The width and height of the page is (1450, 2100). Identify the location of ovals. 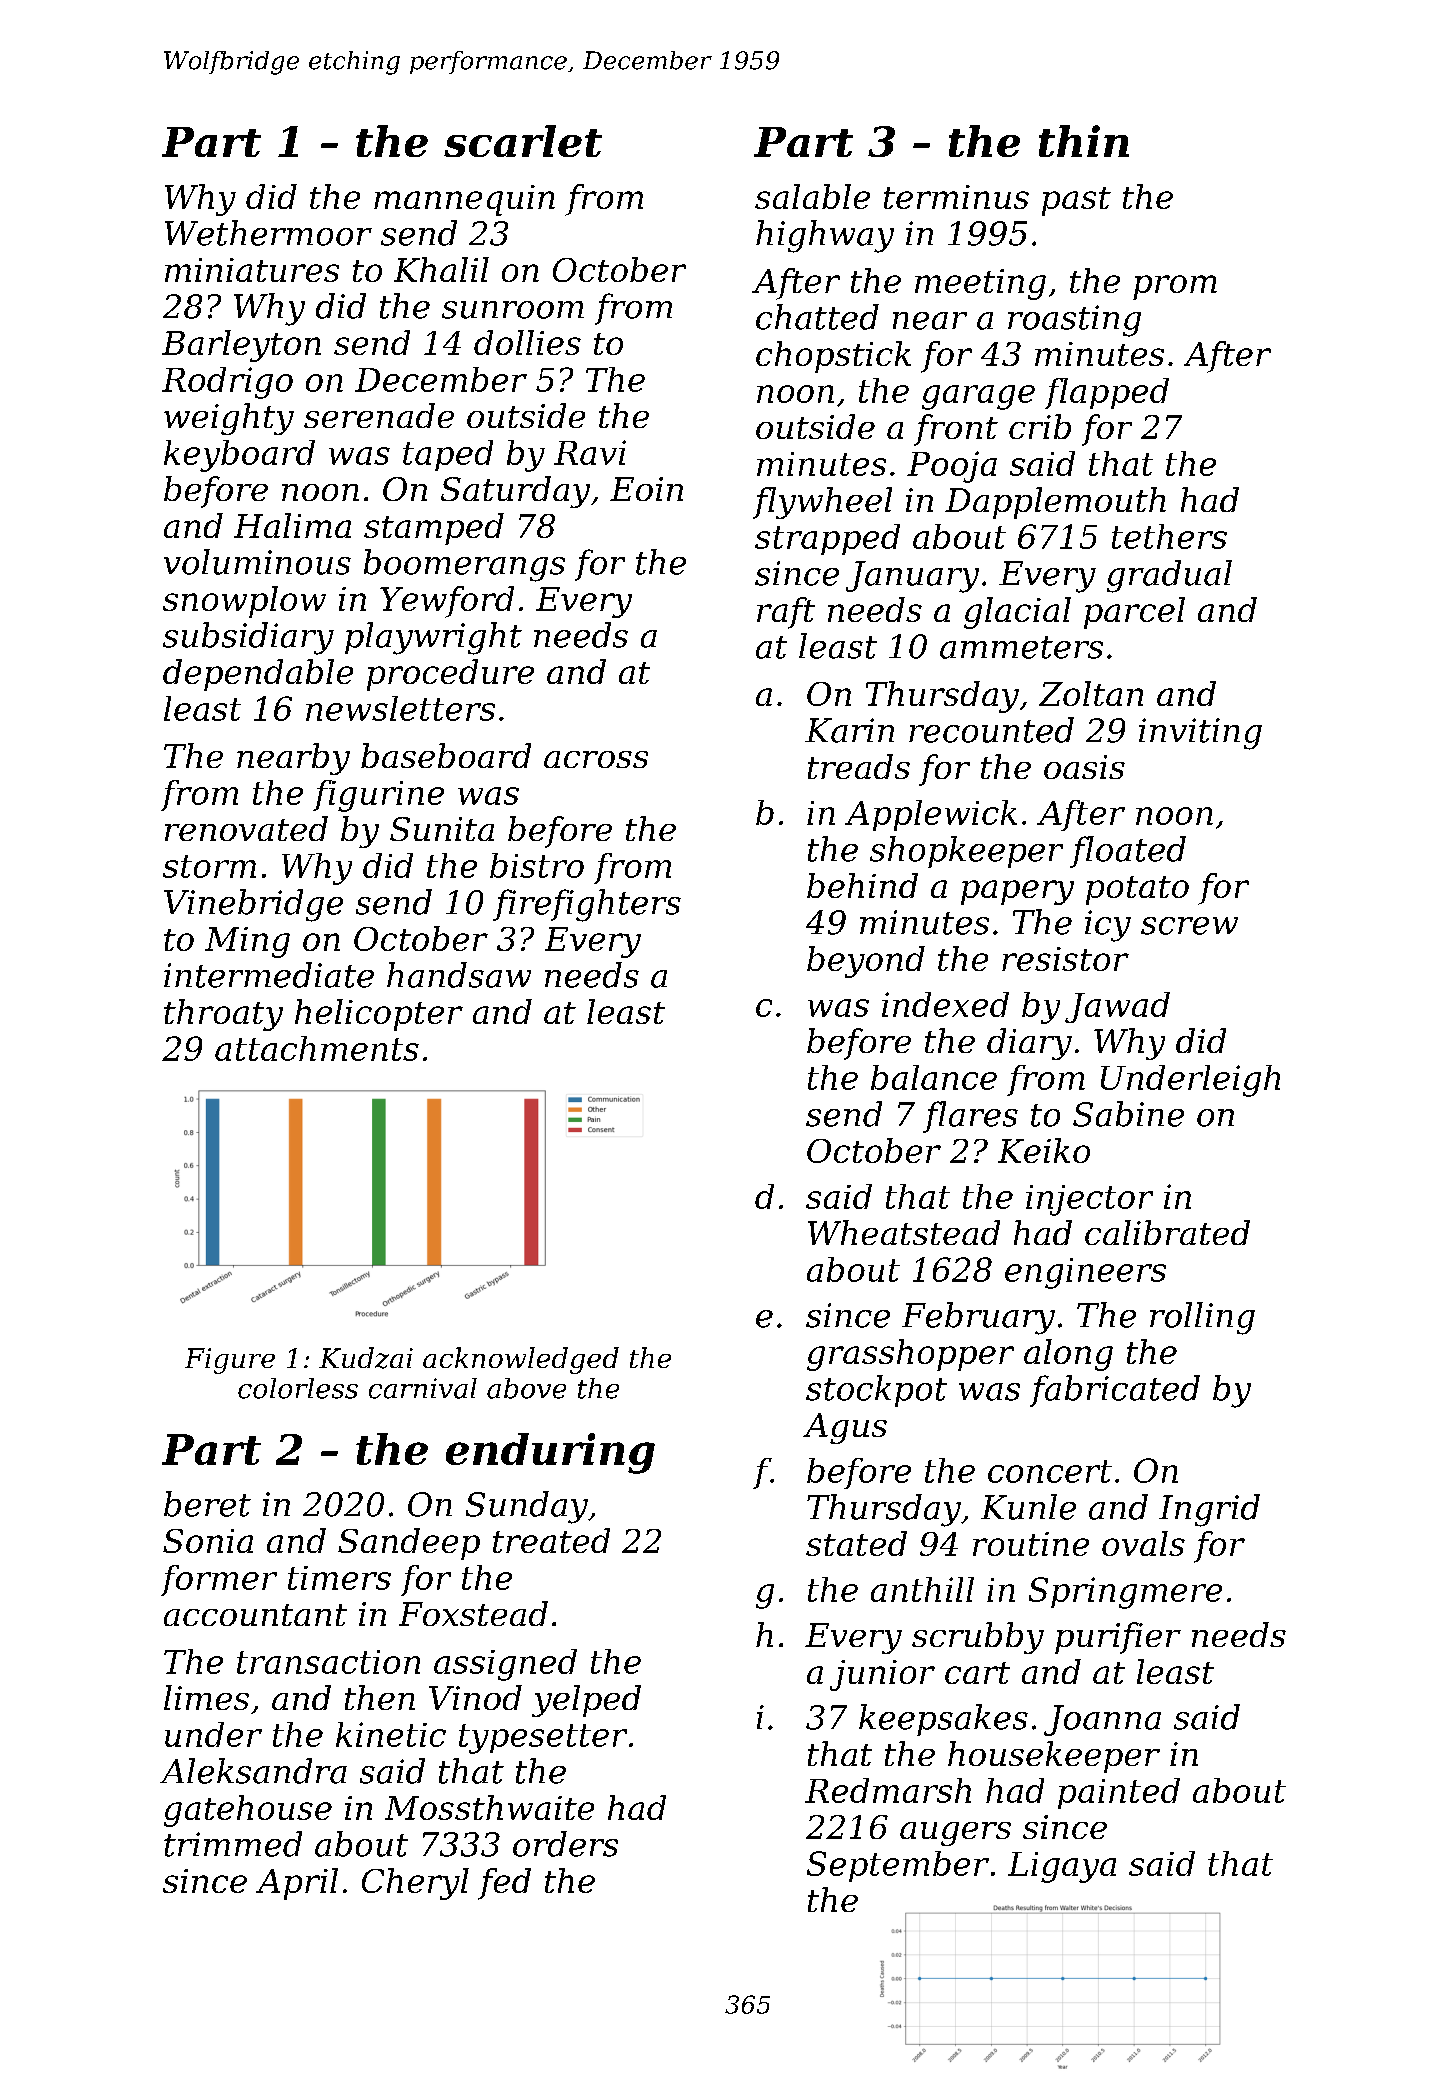
(1143, 1543).
